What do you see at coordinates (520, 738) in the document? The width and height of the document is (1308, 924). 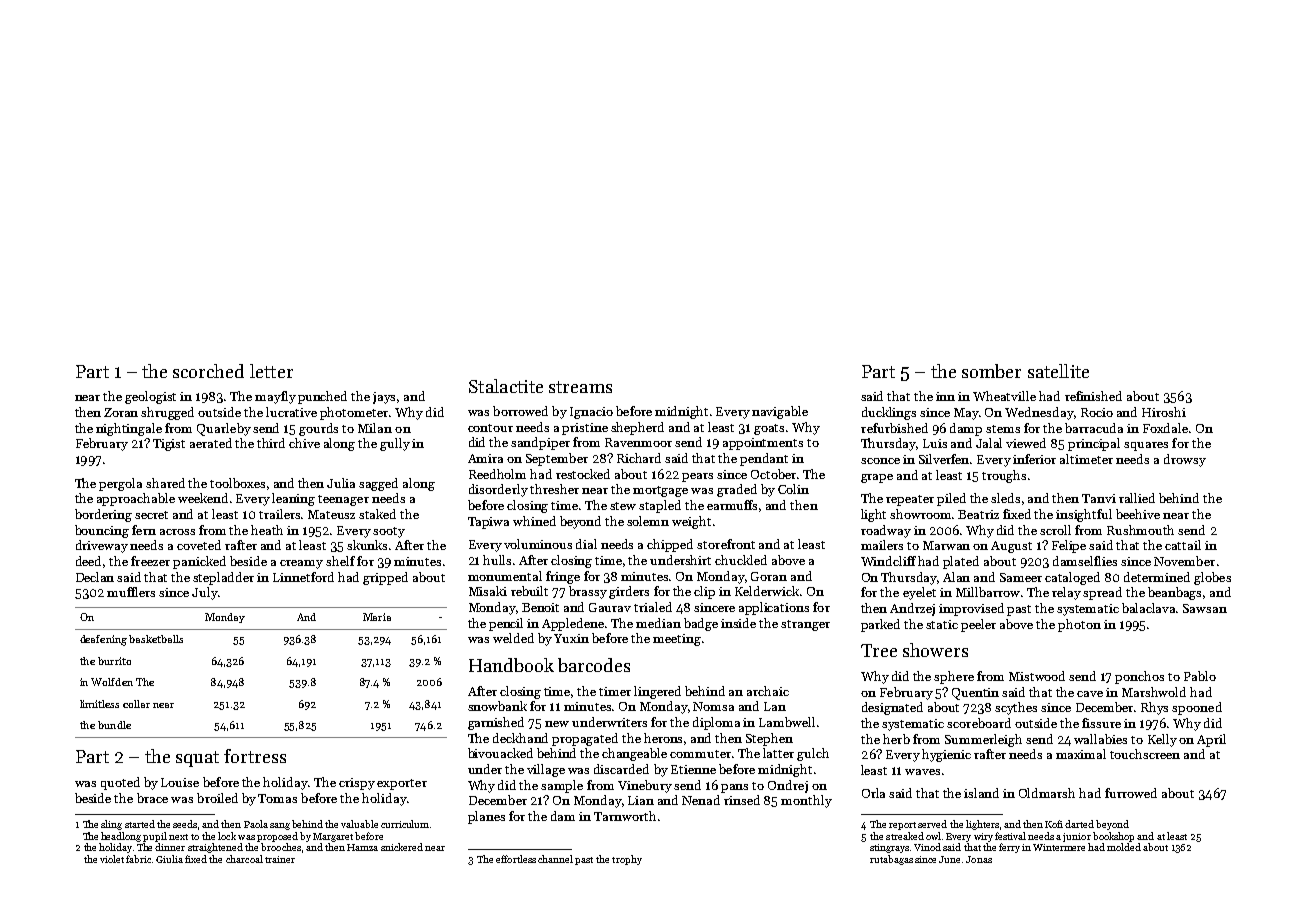 I see `deckhand` at bounding box center [520, 738].
